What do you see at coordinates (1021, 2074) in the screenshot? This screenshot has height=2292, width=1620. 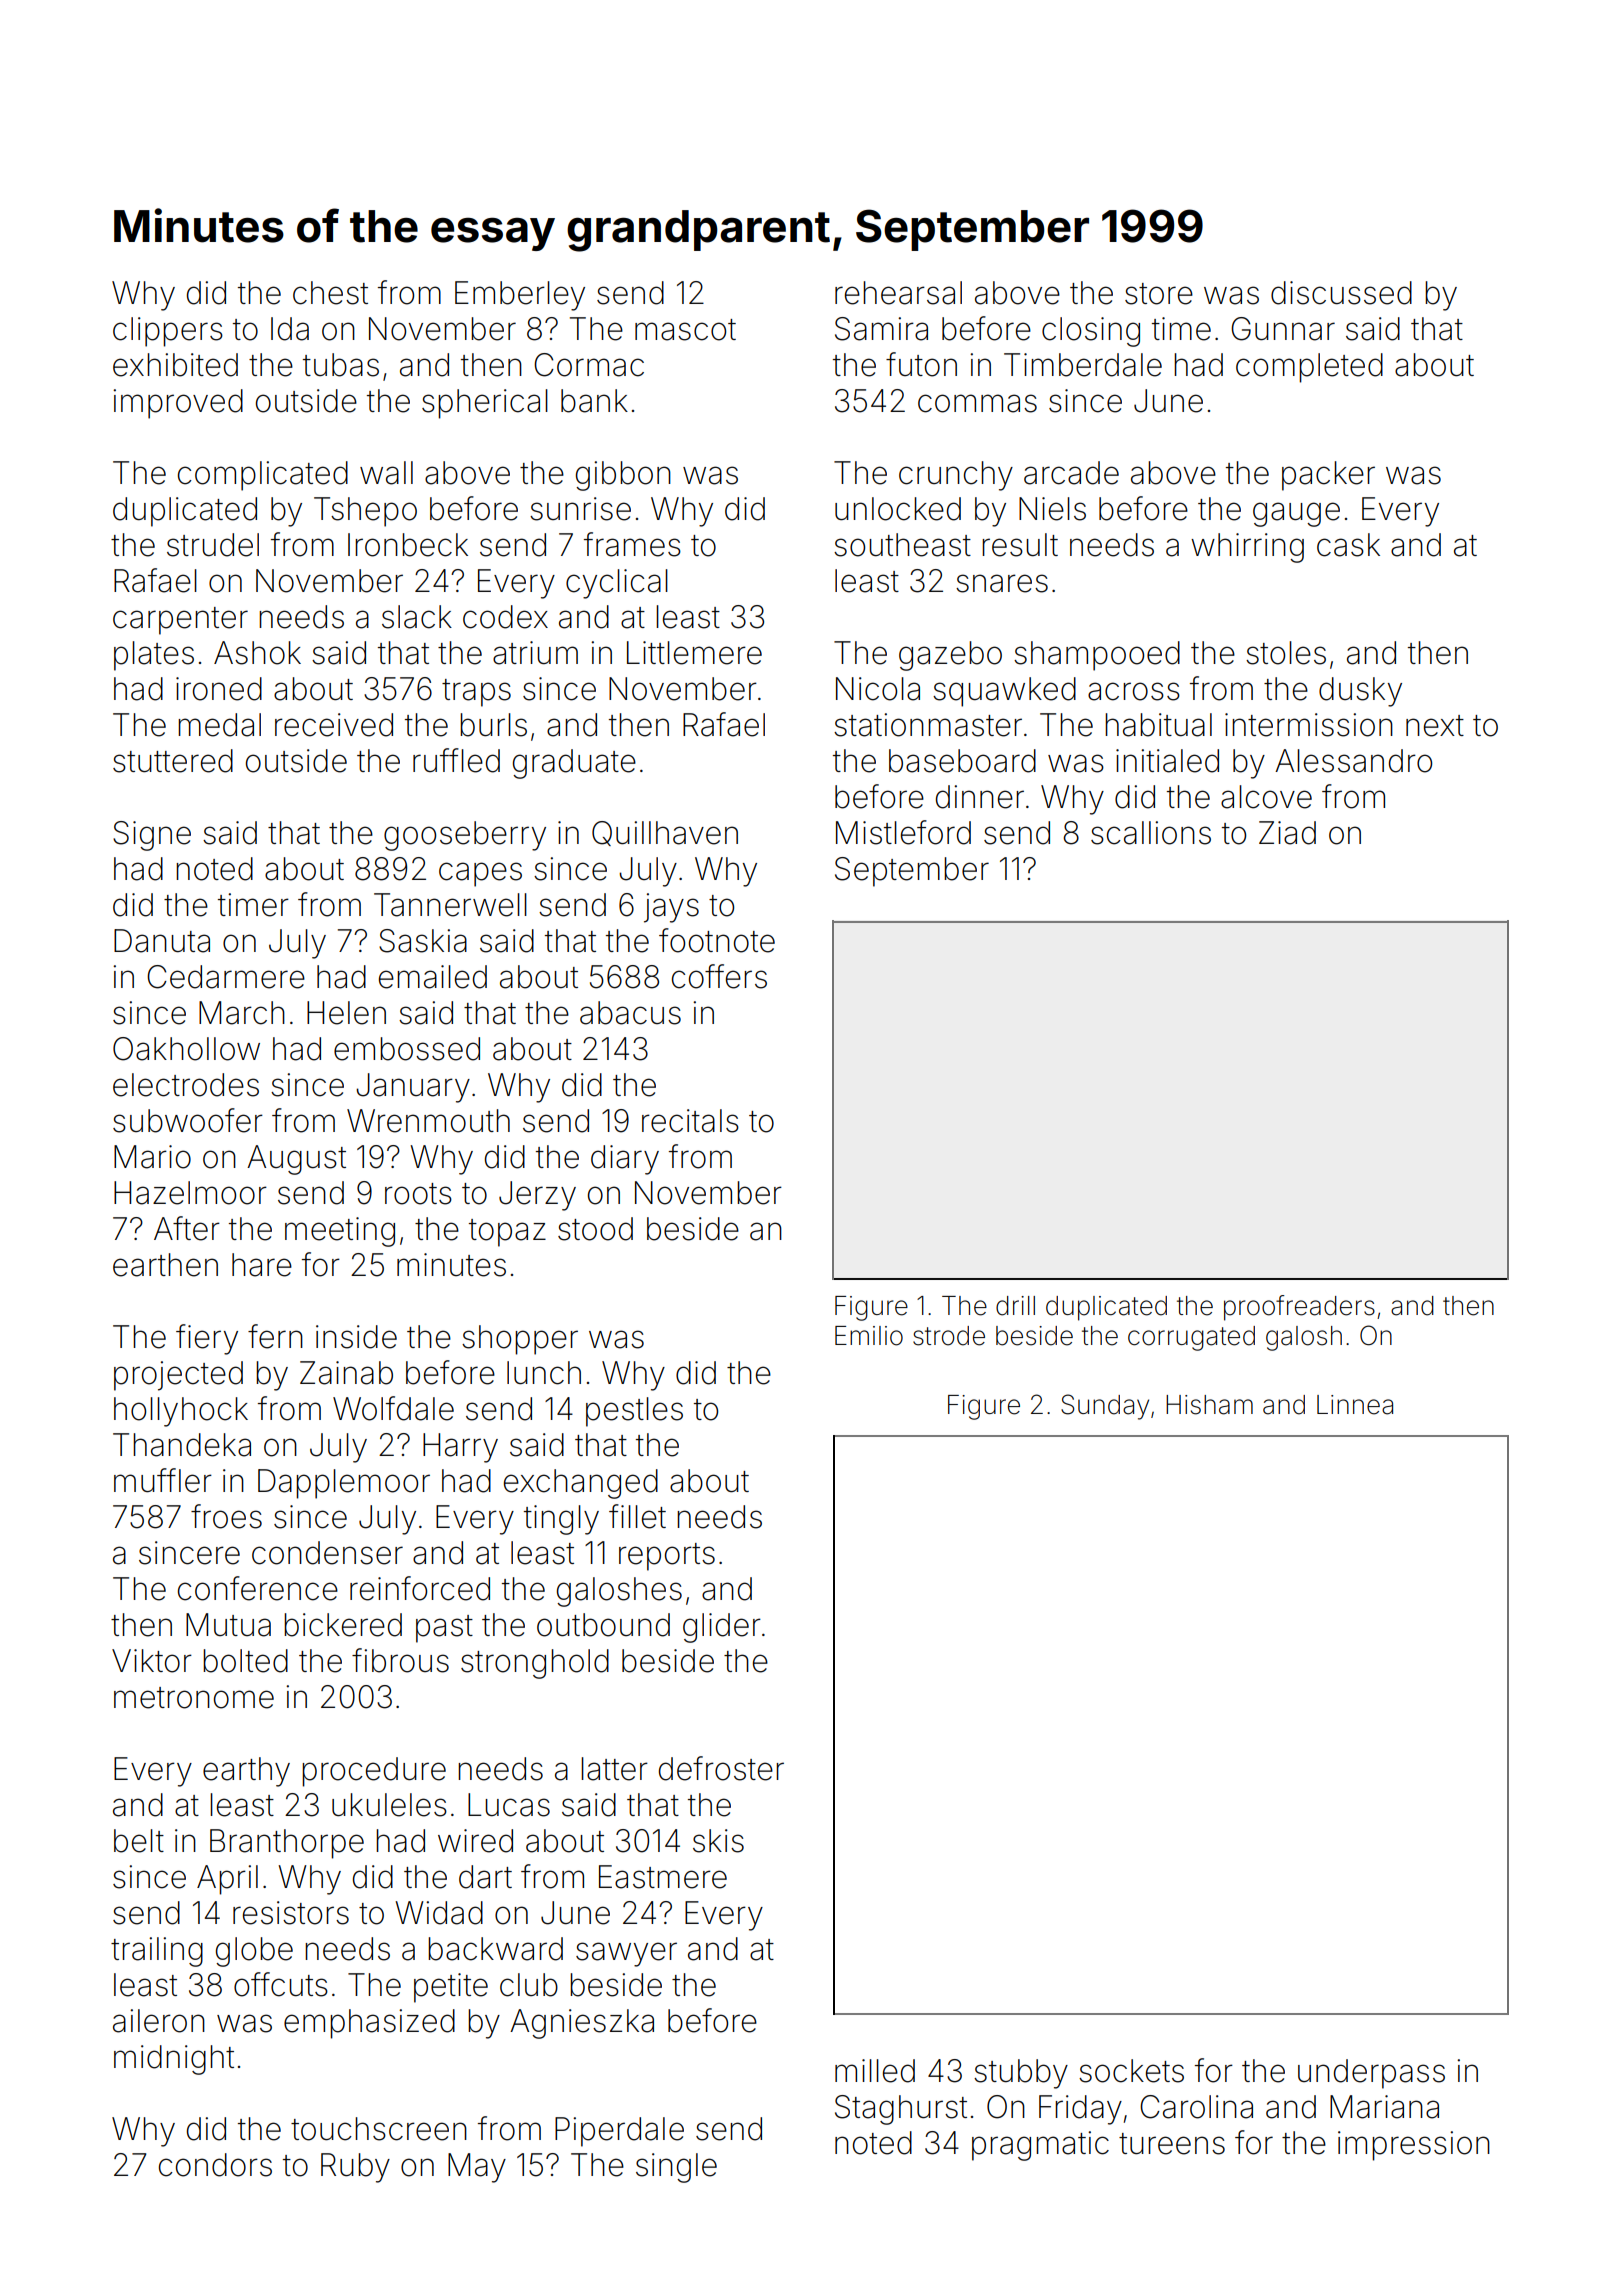 I see `stubby` at bounding box center [1021, 2074].
